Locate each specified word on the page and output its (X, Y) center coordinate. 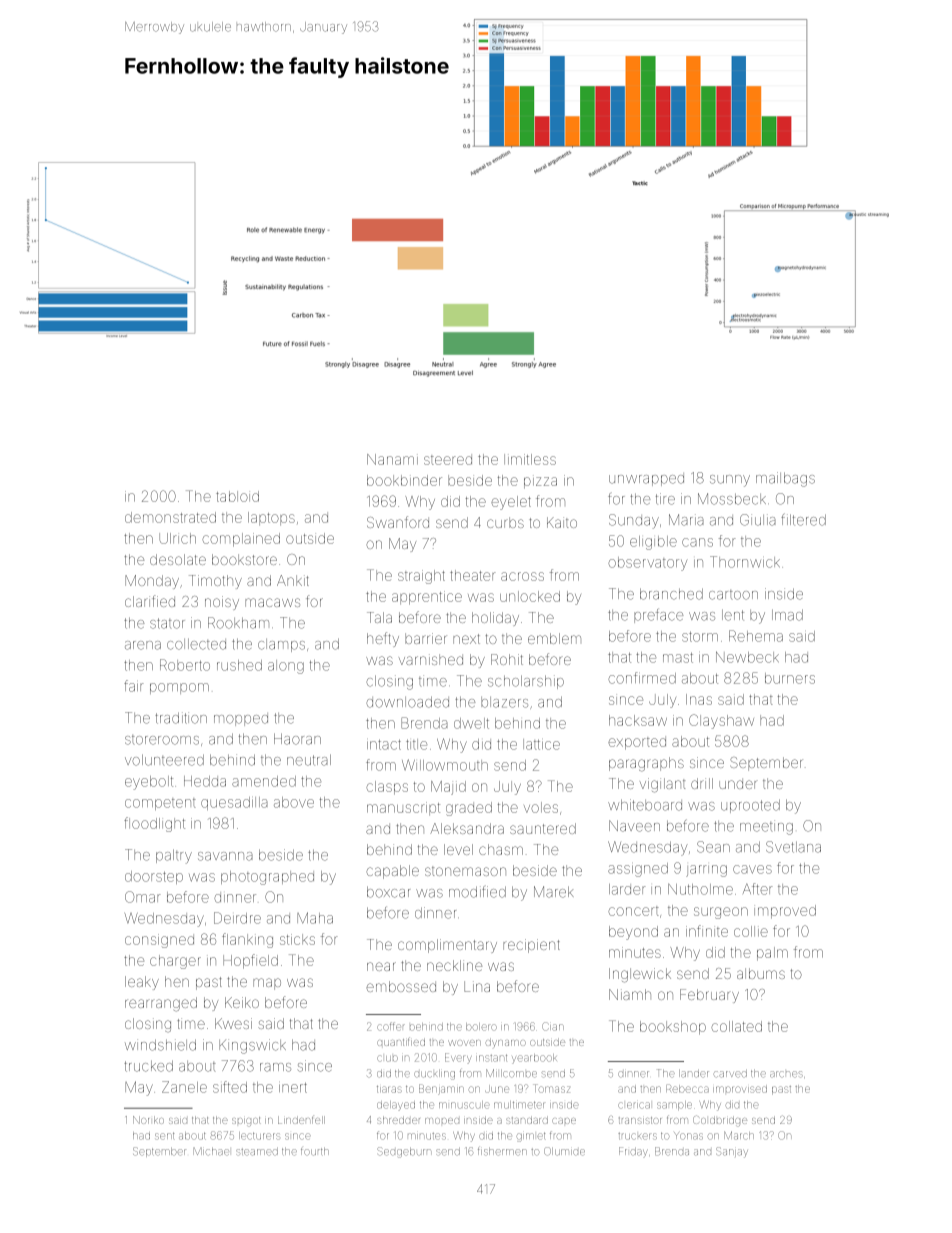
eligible (653, 543)
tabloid (237, 496)
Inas (699, 699)
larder (627, 889)
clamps (281, 645)
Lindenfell (301, 1120)
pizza (540, 483)
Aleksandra (467, 828)
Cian (553, 1026)
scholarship (526, 682)
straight (421, 577)
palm (772, 954)
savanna (225, 856)
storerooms (162, 740)
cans (697, 542)
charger (175, 962)
